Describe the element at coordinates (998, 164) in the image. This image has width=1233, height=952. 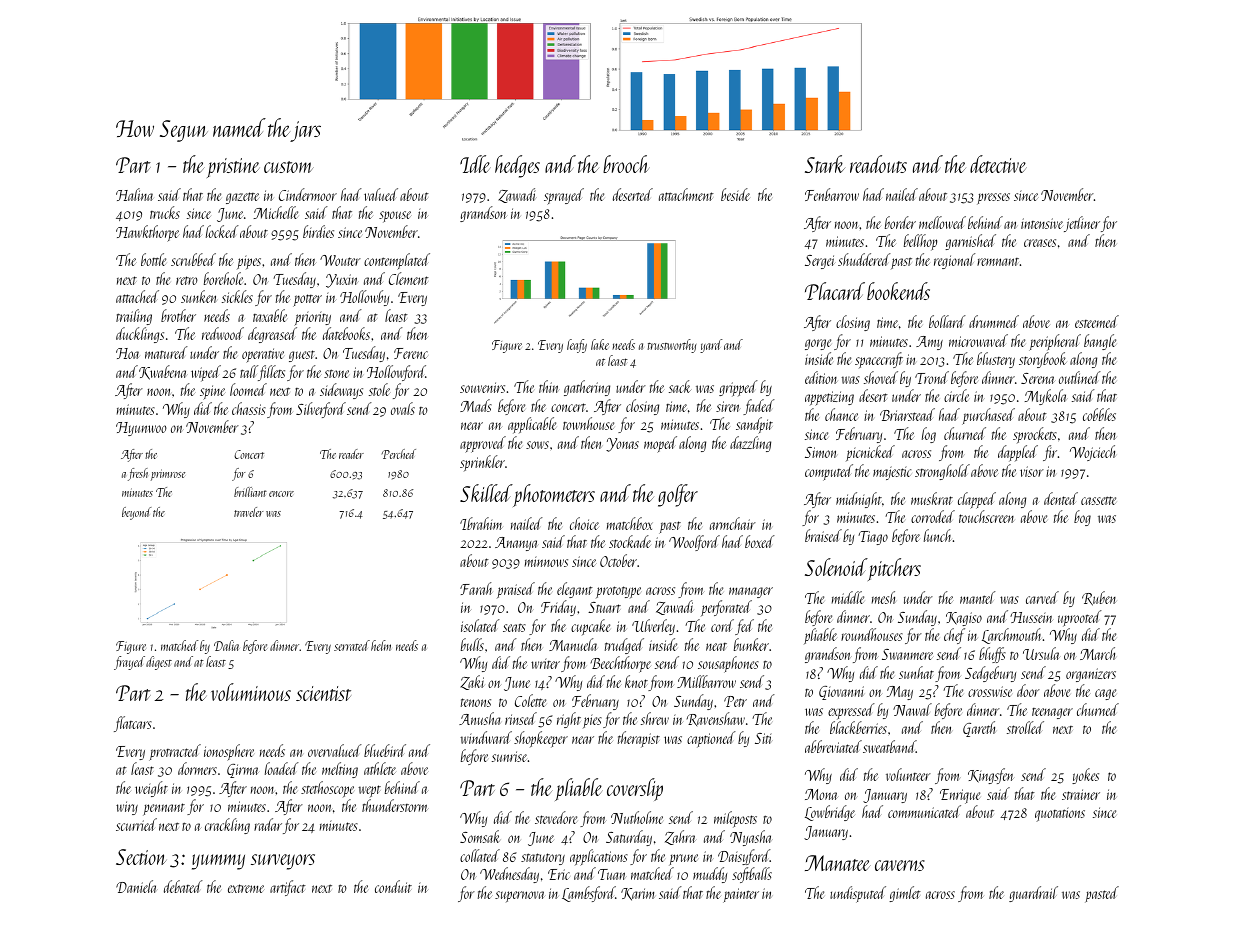
I see `detective` at that location.
